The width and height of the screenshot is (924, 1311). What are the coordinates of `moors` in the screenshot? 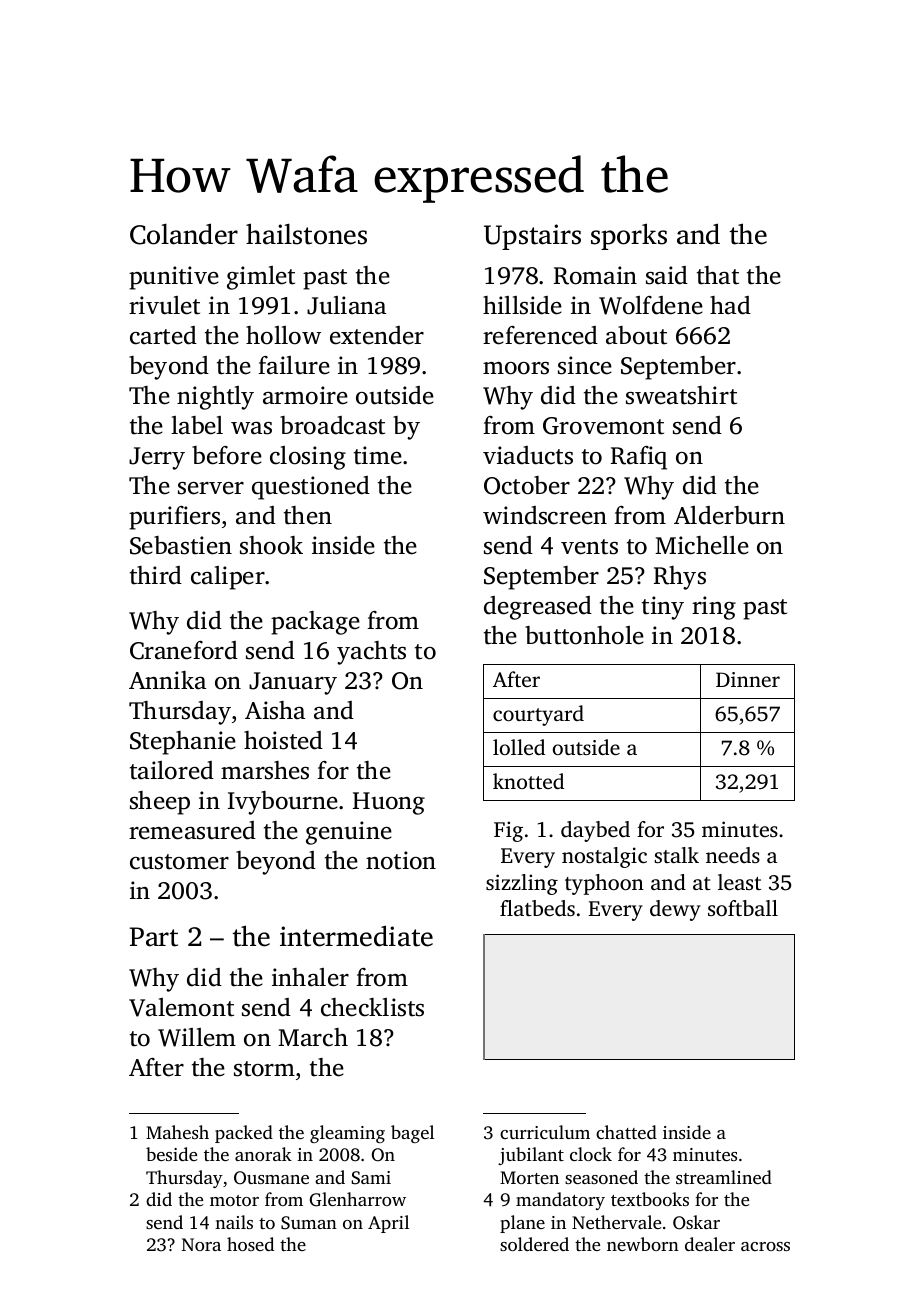 It's located at (516, 368).
